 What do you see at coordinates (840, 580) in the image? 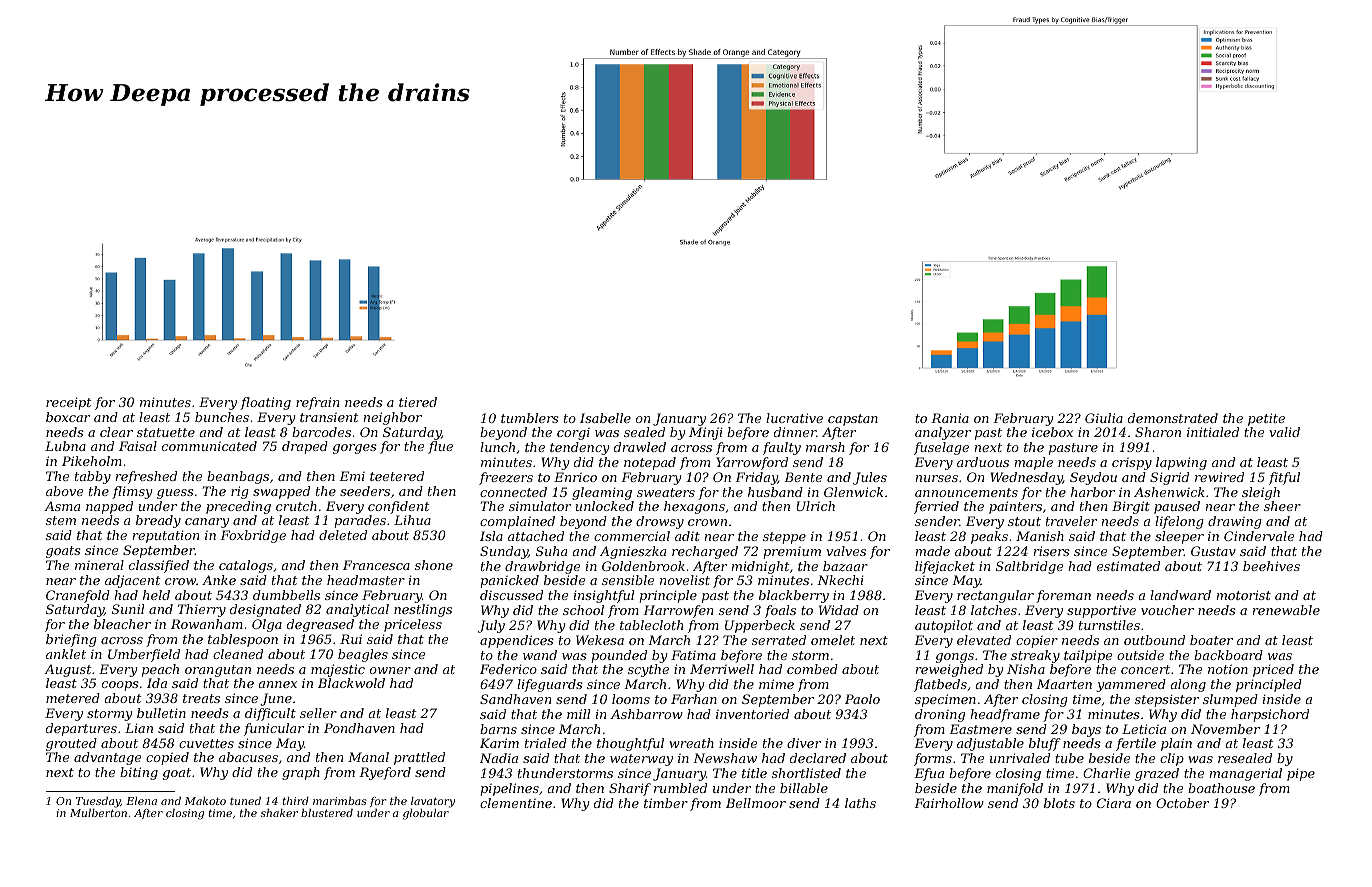
I see `Nkechi` at bounding box center [840, 580].
